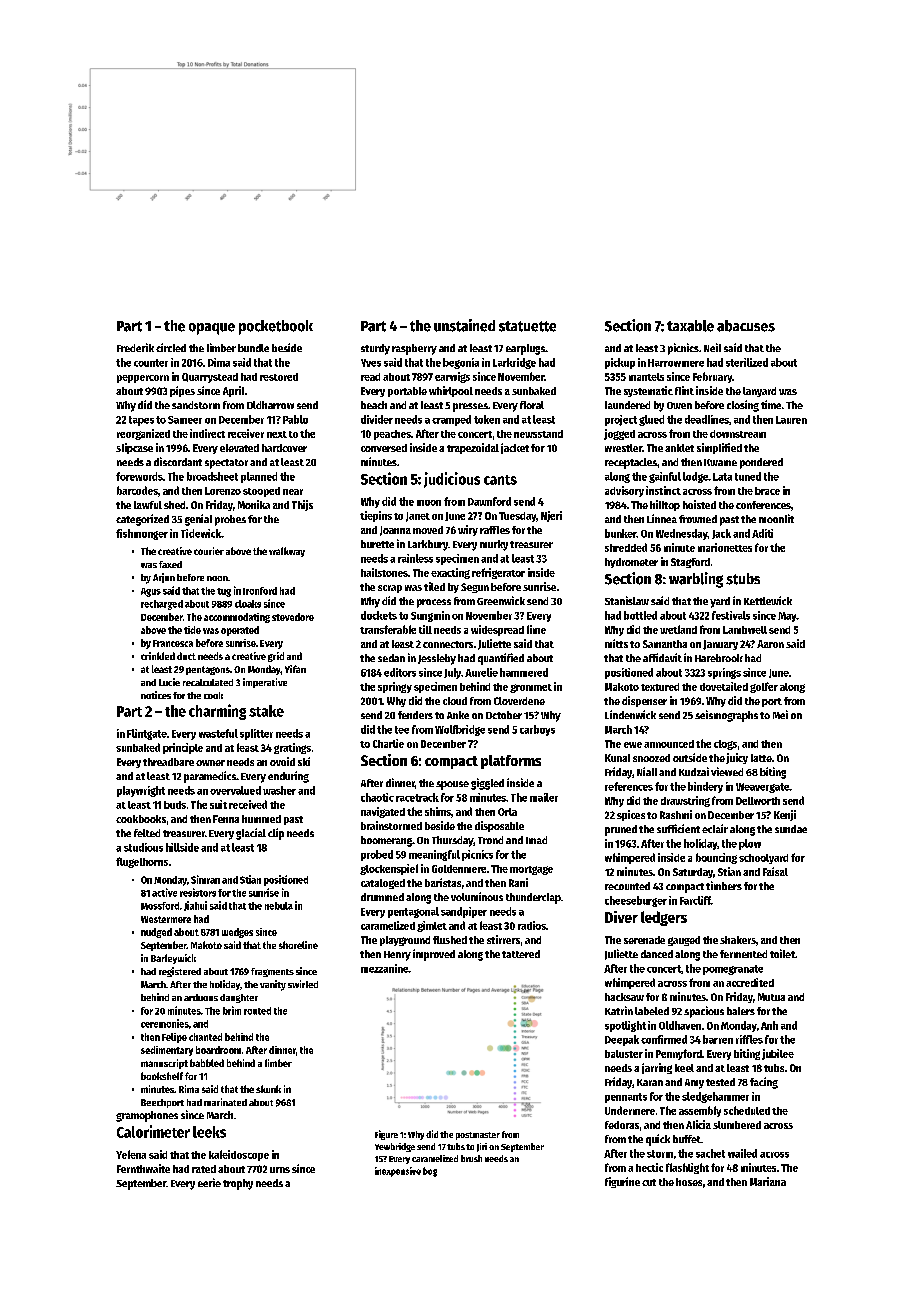 This screenshot has width=924, height=1308. Describe the element at coordinates (156, 695) in the screenshot. I see `notices` at that location.
